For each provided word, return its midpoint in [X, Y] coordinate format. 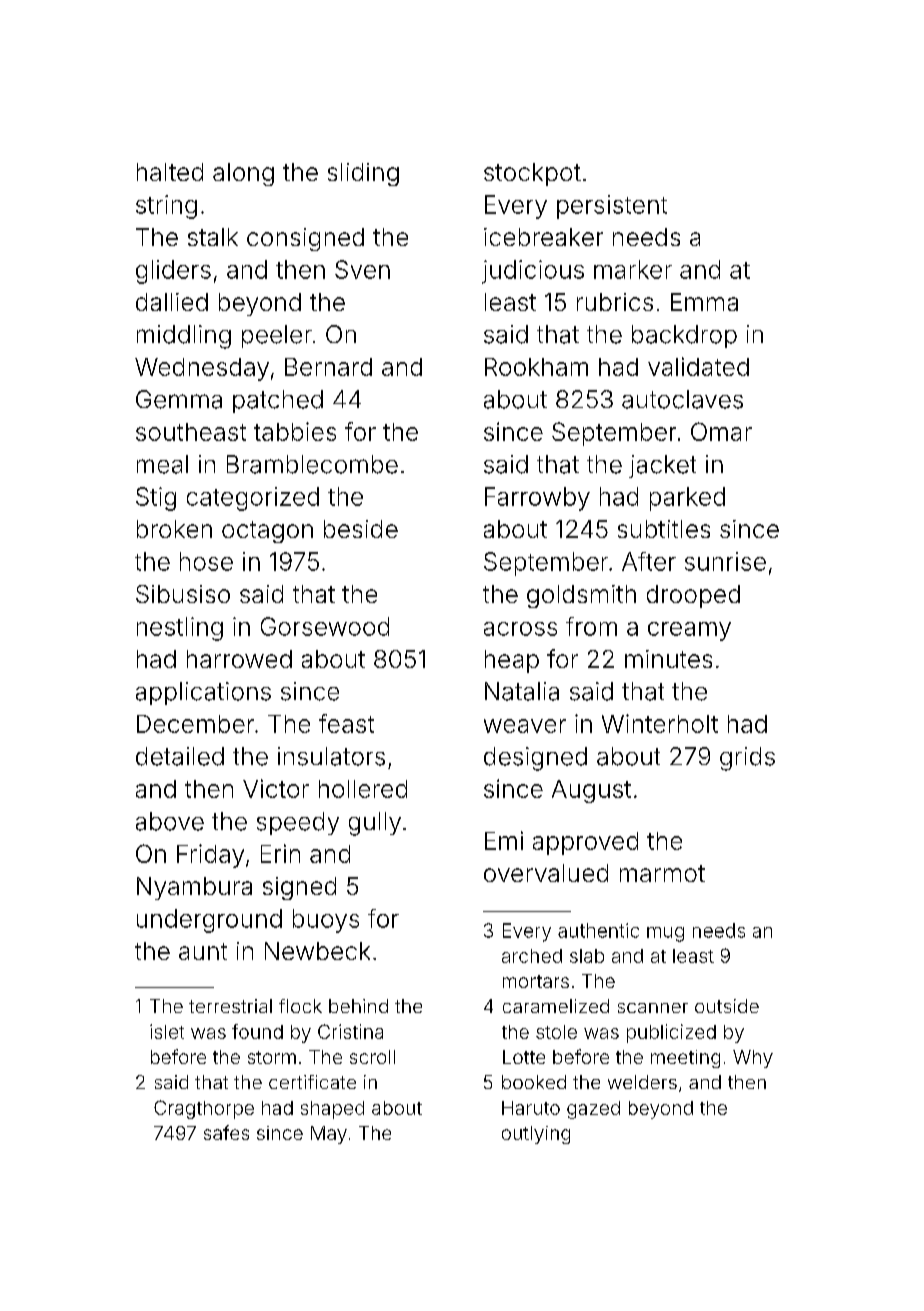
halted [170, 172]
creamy [689, 631]
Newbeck [317, 951]
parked [687, 499]
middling [184, 337]
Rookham [536, 367]
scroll [372, 1057]
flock [300, 1006]
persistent [612, 207]
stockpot [532, 174]
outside [727, 1006]
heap [512, 661]
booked [534, 1082]
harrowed [239, 659]
